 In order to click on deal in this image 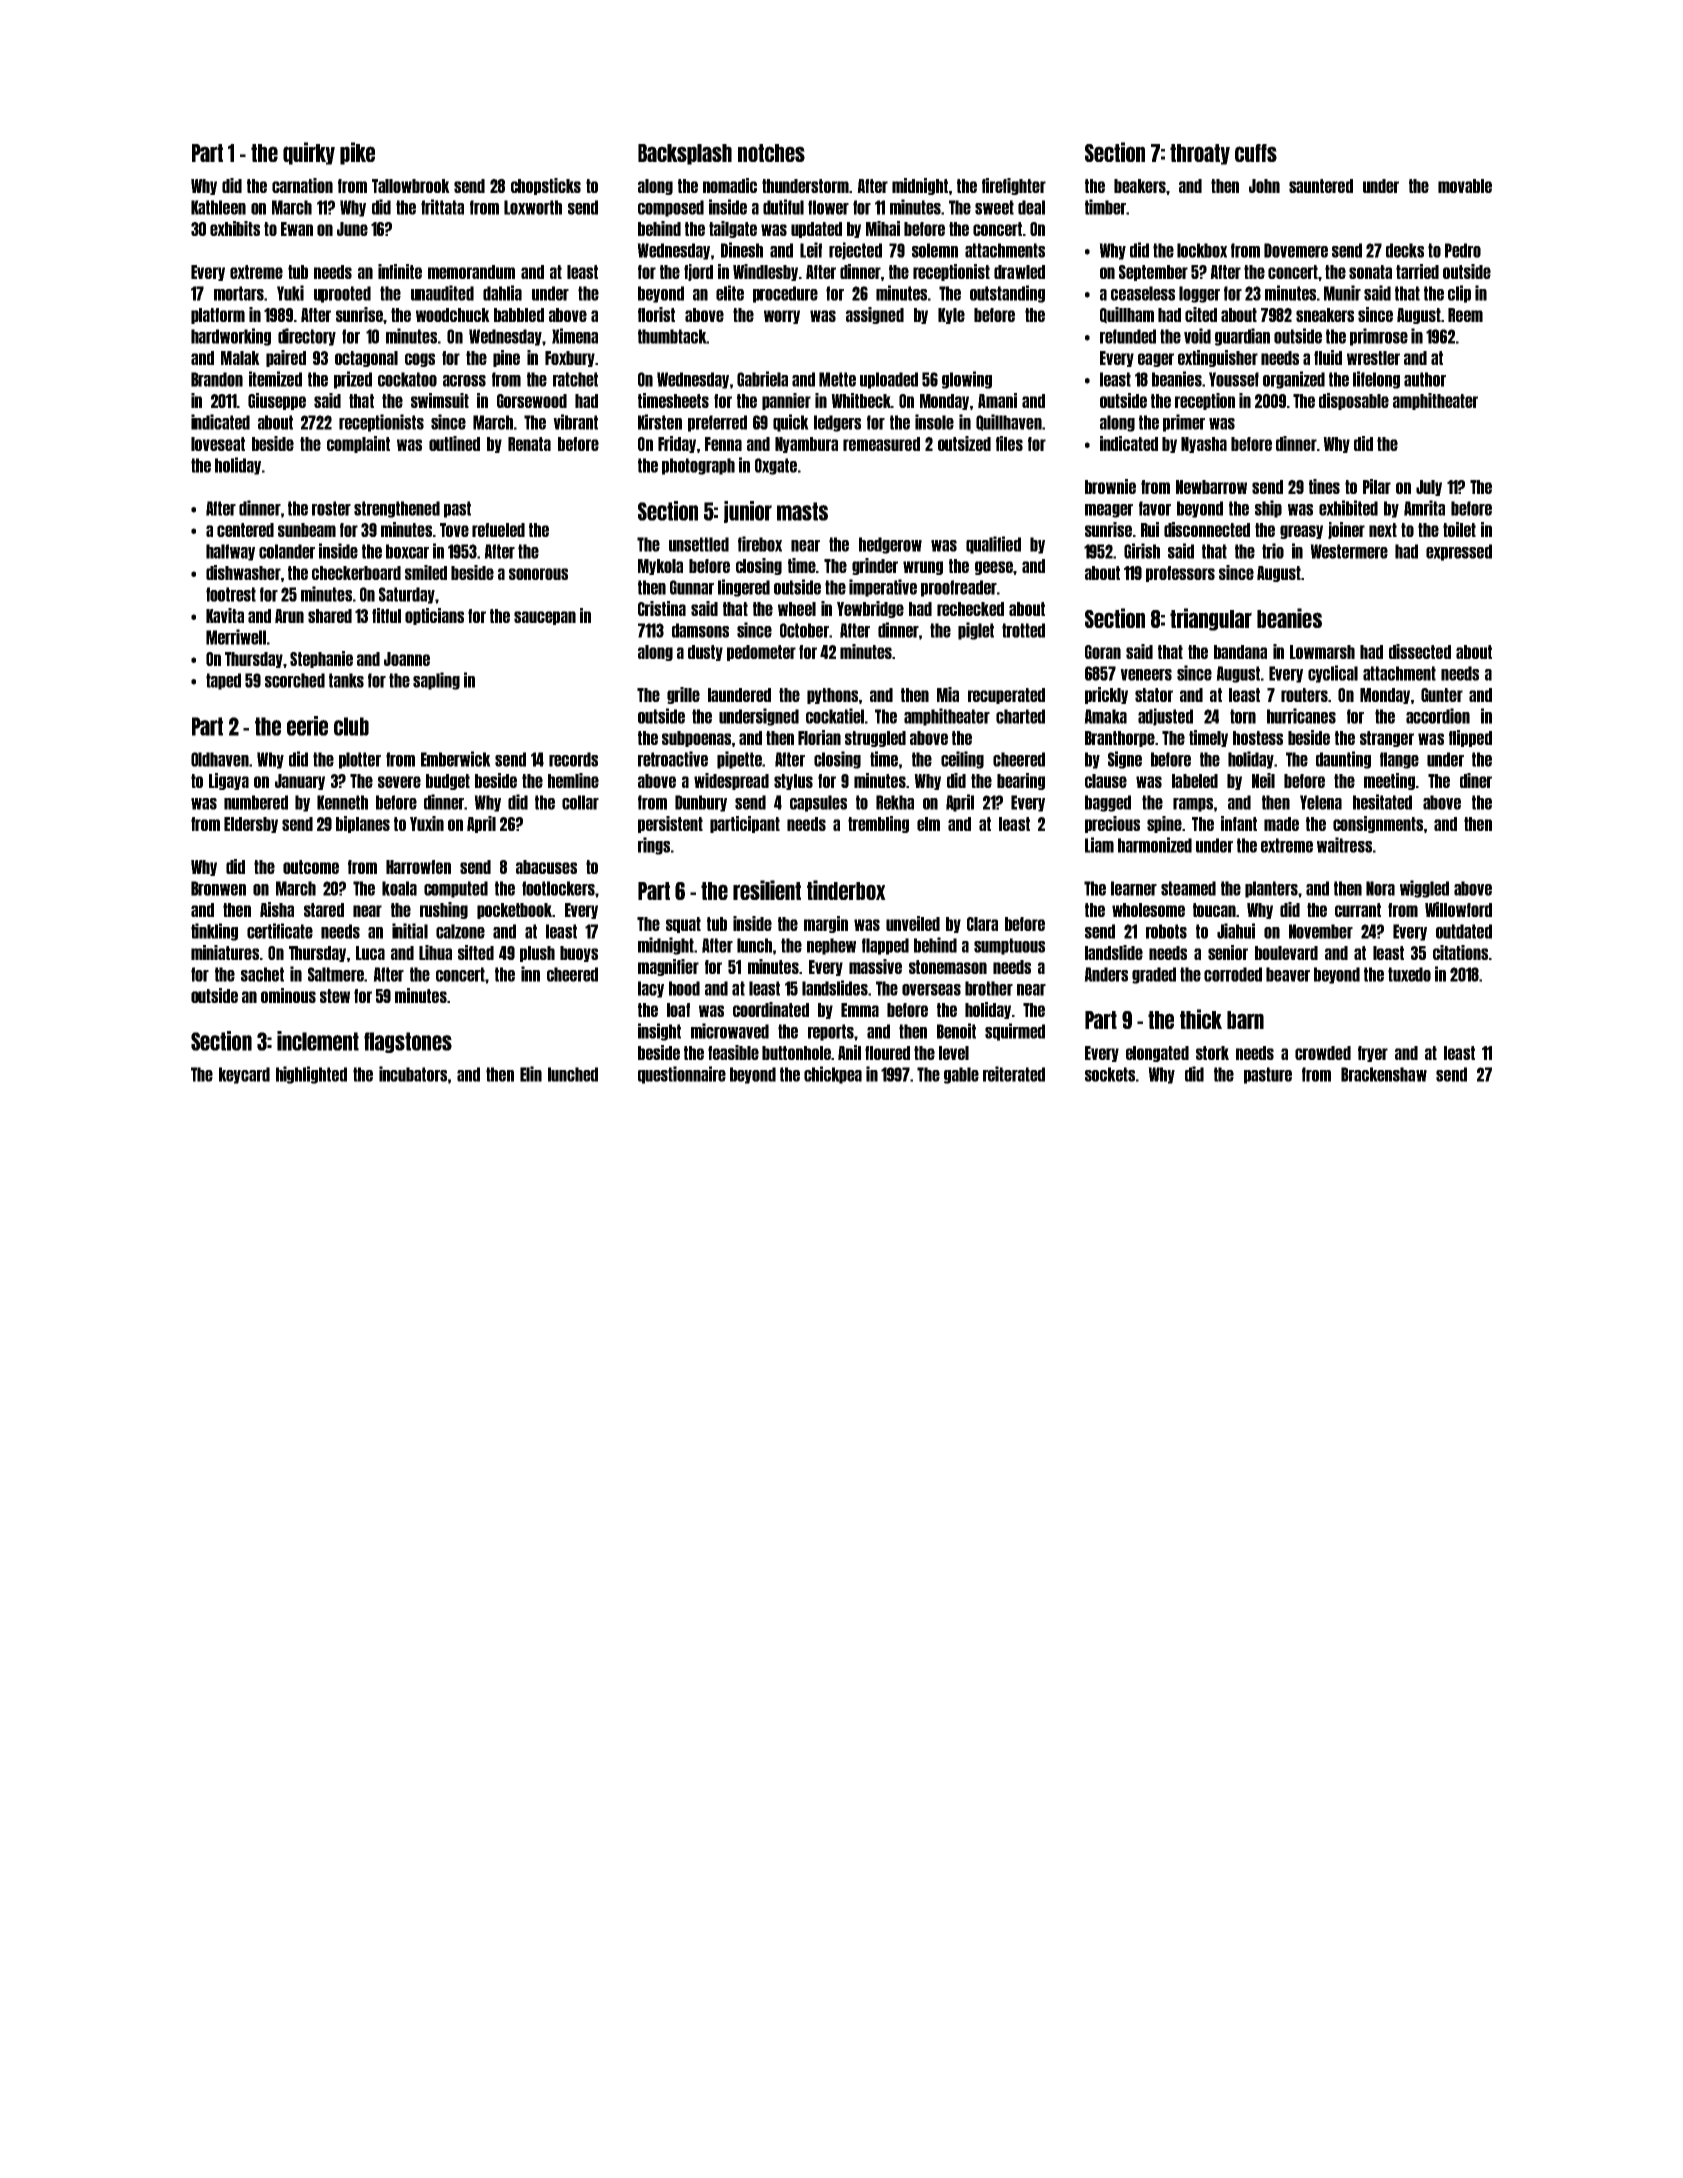, I will do `click(1031, 207)`.
